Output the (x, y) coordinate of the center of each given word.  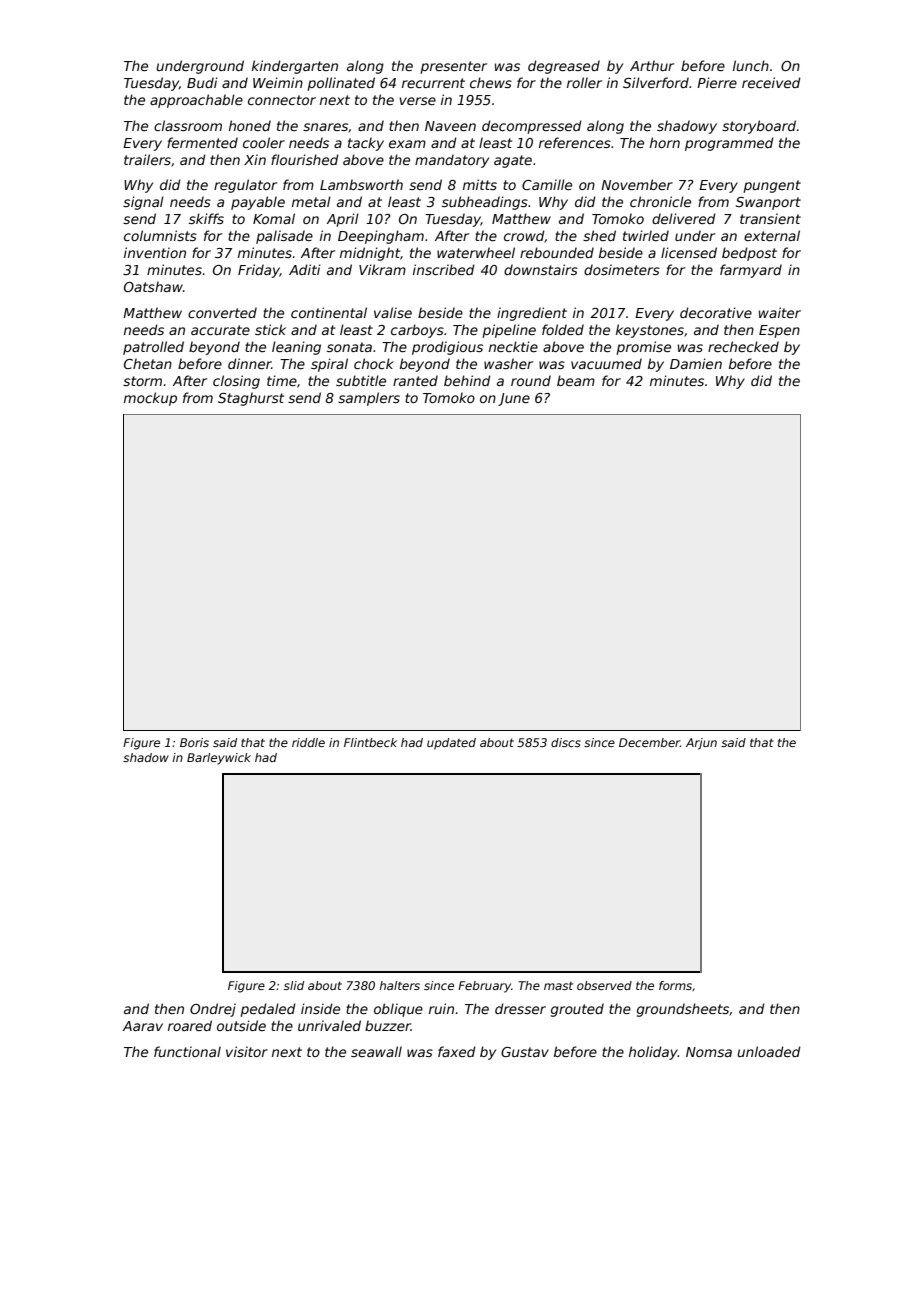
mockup (150, 399)
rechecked (743, 346)
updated (451, 744)
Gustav (525, 1052)
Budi (202, 82)
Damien (696, 363)
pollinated (341, 84)
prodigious (447, 348)
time (282, 380)
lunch (751, 65)
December (649, 742)
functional (187, 1051)
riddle (308, 742)
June (514, 399)
